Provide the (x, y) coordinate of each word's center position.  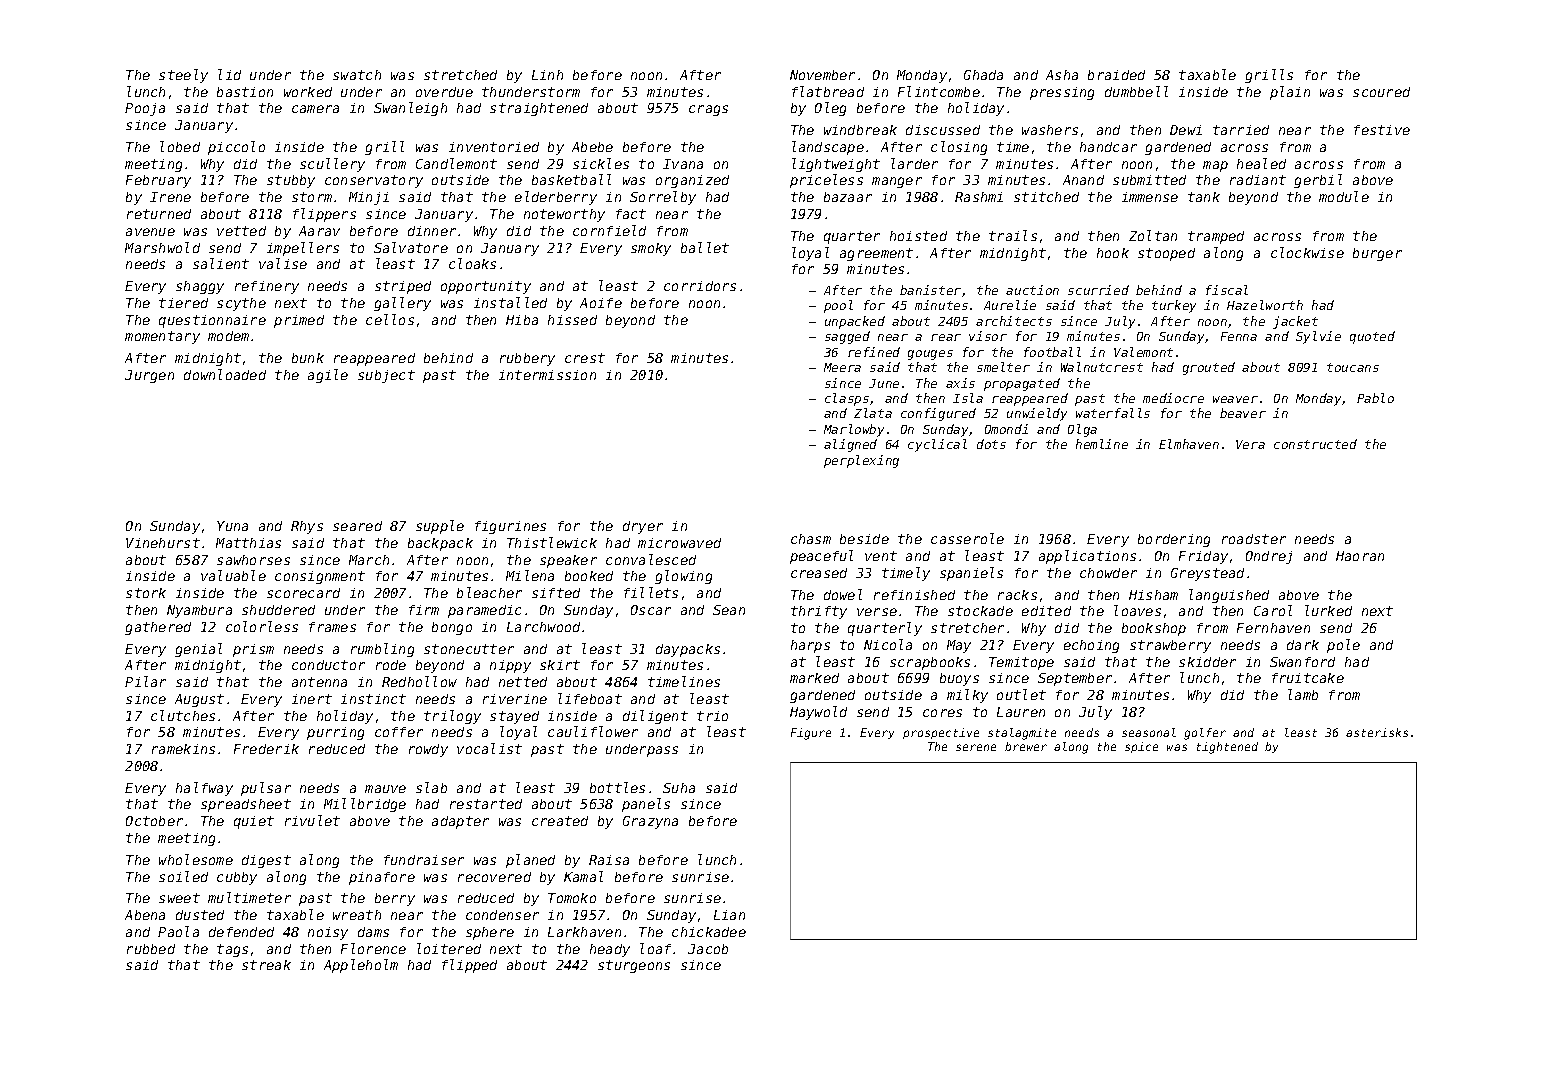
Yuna (232, 526)
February (158, 181)
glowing (683, 577)
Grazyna (650, 822)
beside (864, 539)
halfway (204, 789)
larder (914, 163)
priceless (826, 181)
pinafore (382, 878)
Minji (369, 198)
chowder (1108, 573)
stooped (1166, 254)
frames (332, 627)
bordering (1174, 540)
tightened (1227, 748)
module (1344, 196)
